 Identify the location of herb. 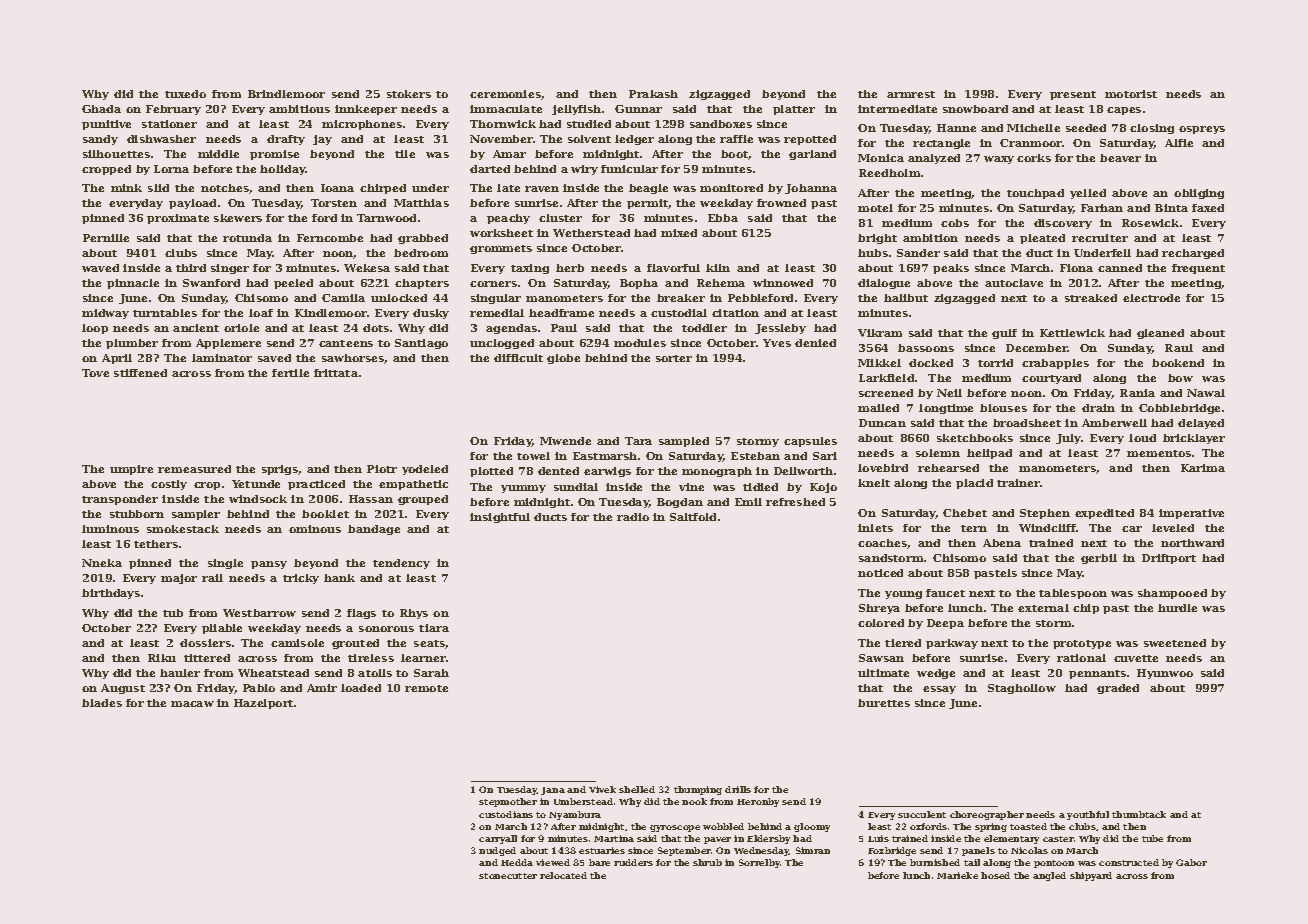
(570, 268).
